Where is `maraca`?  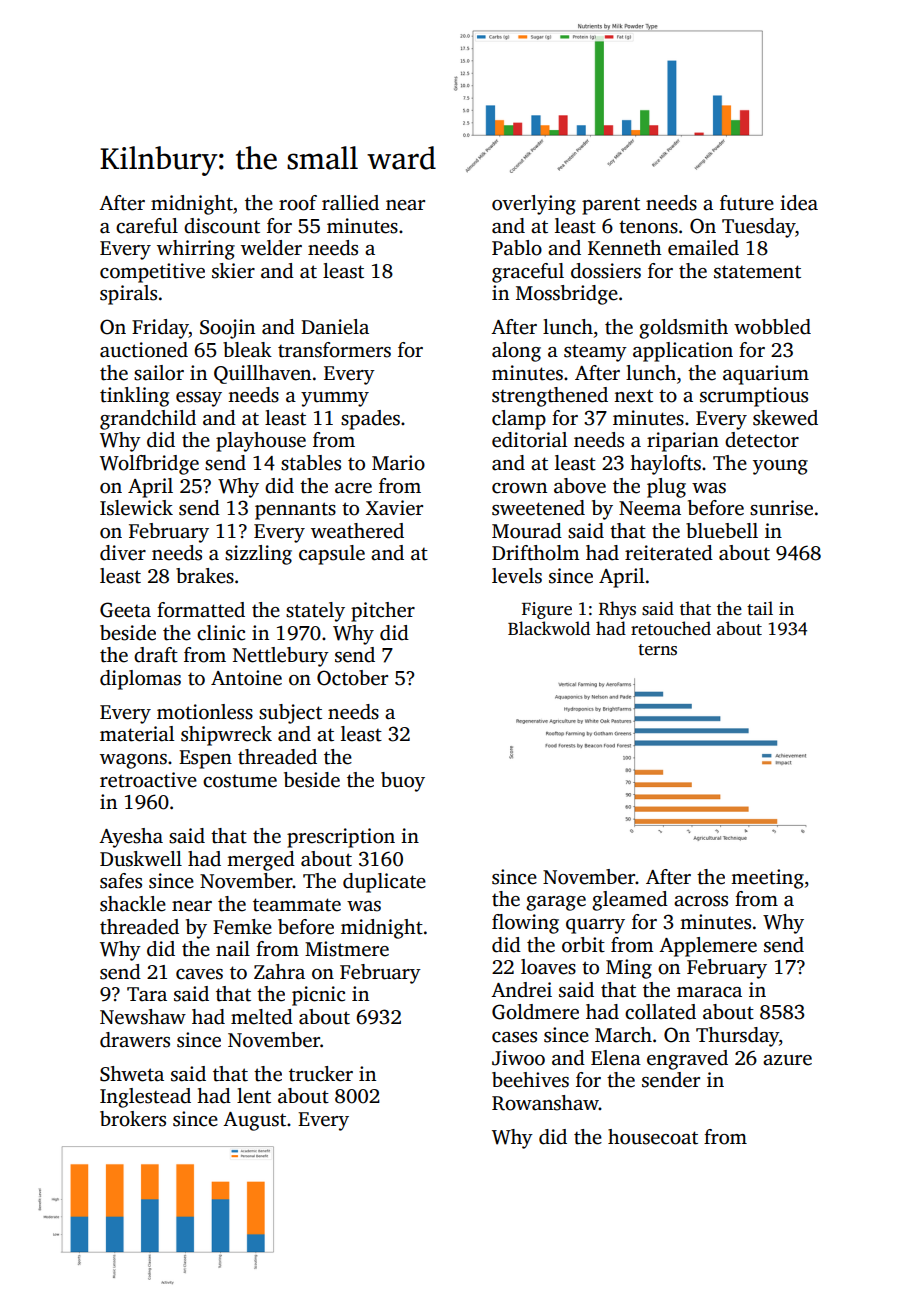
maraca is located at coordinates (709, 992).
